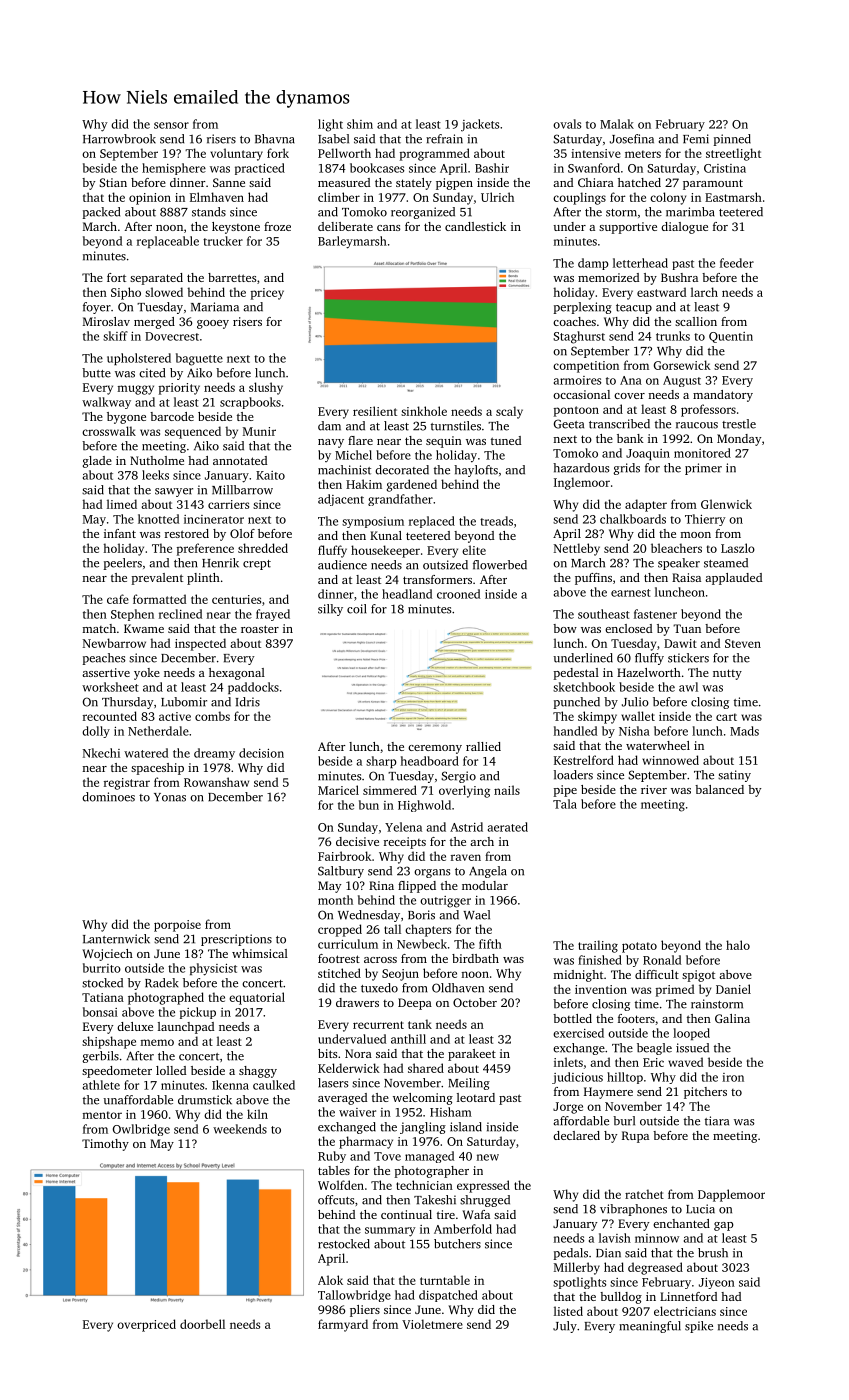 Image resolution: width=849 pixels, height=1400 pixels. What do you see at coordinates (177, 926) in the screenshot?
I see `porpoise` at bounding box center [177, 926].
